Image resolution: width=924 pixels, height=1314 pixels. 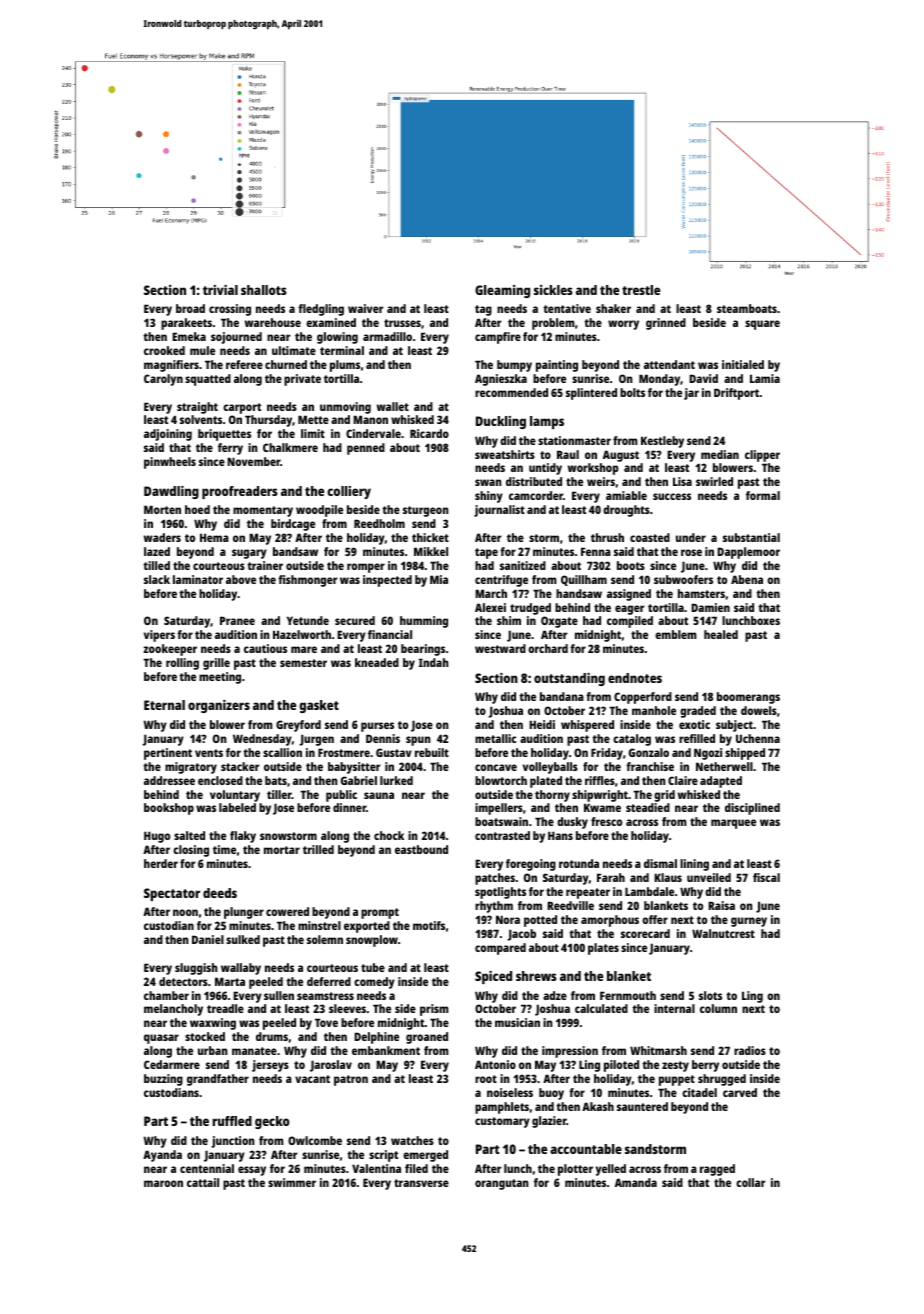 What do you see at coordinates (745, 754) in the document?
I see `shipped` at bounding box center [745, 754].
